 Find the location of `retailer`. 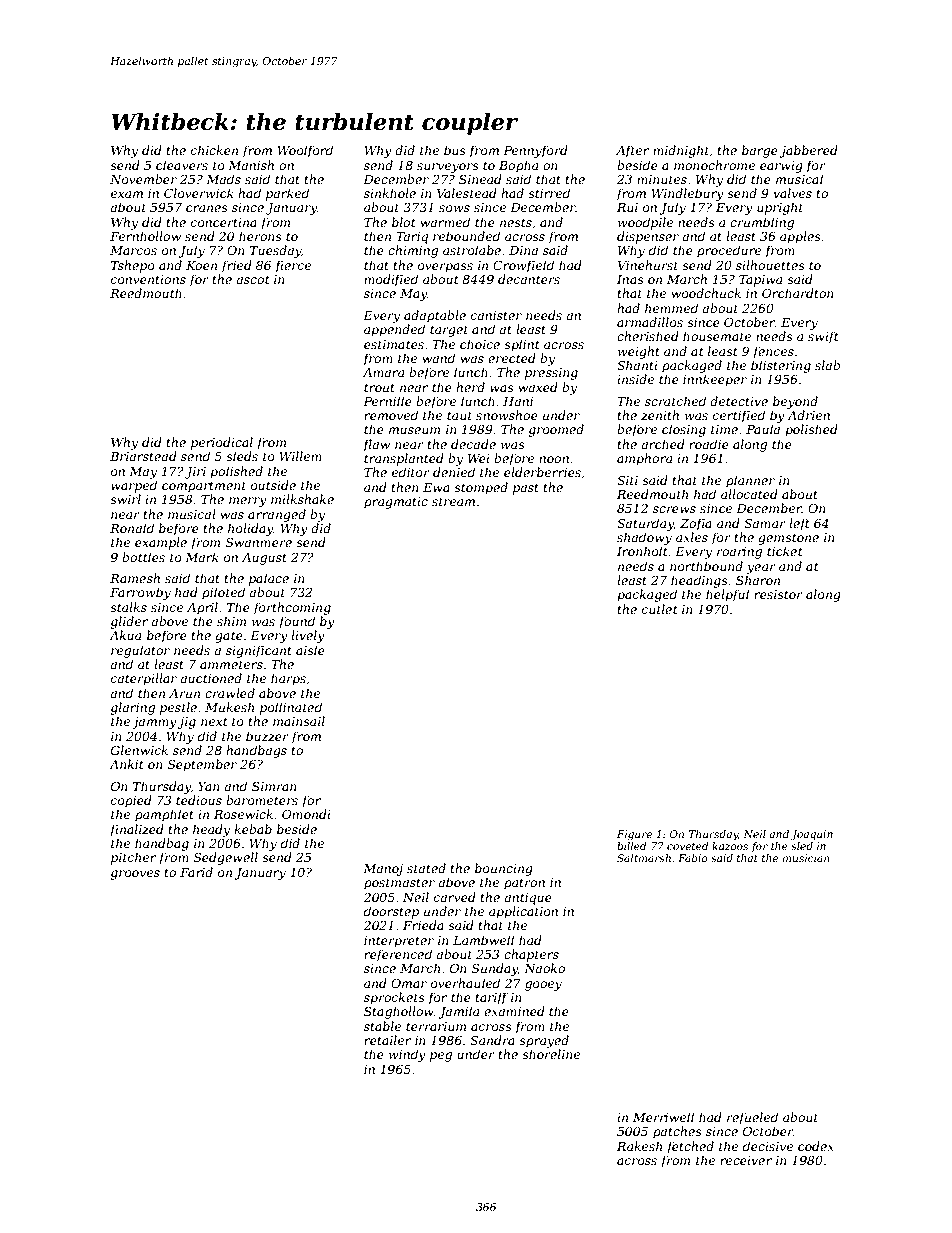

retailer is located at coordinates (387, 1040).
